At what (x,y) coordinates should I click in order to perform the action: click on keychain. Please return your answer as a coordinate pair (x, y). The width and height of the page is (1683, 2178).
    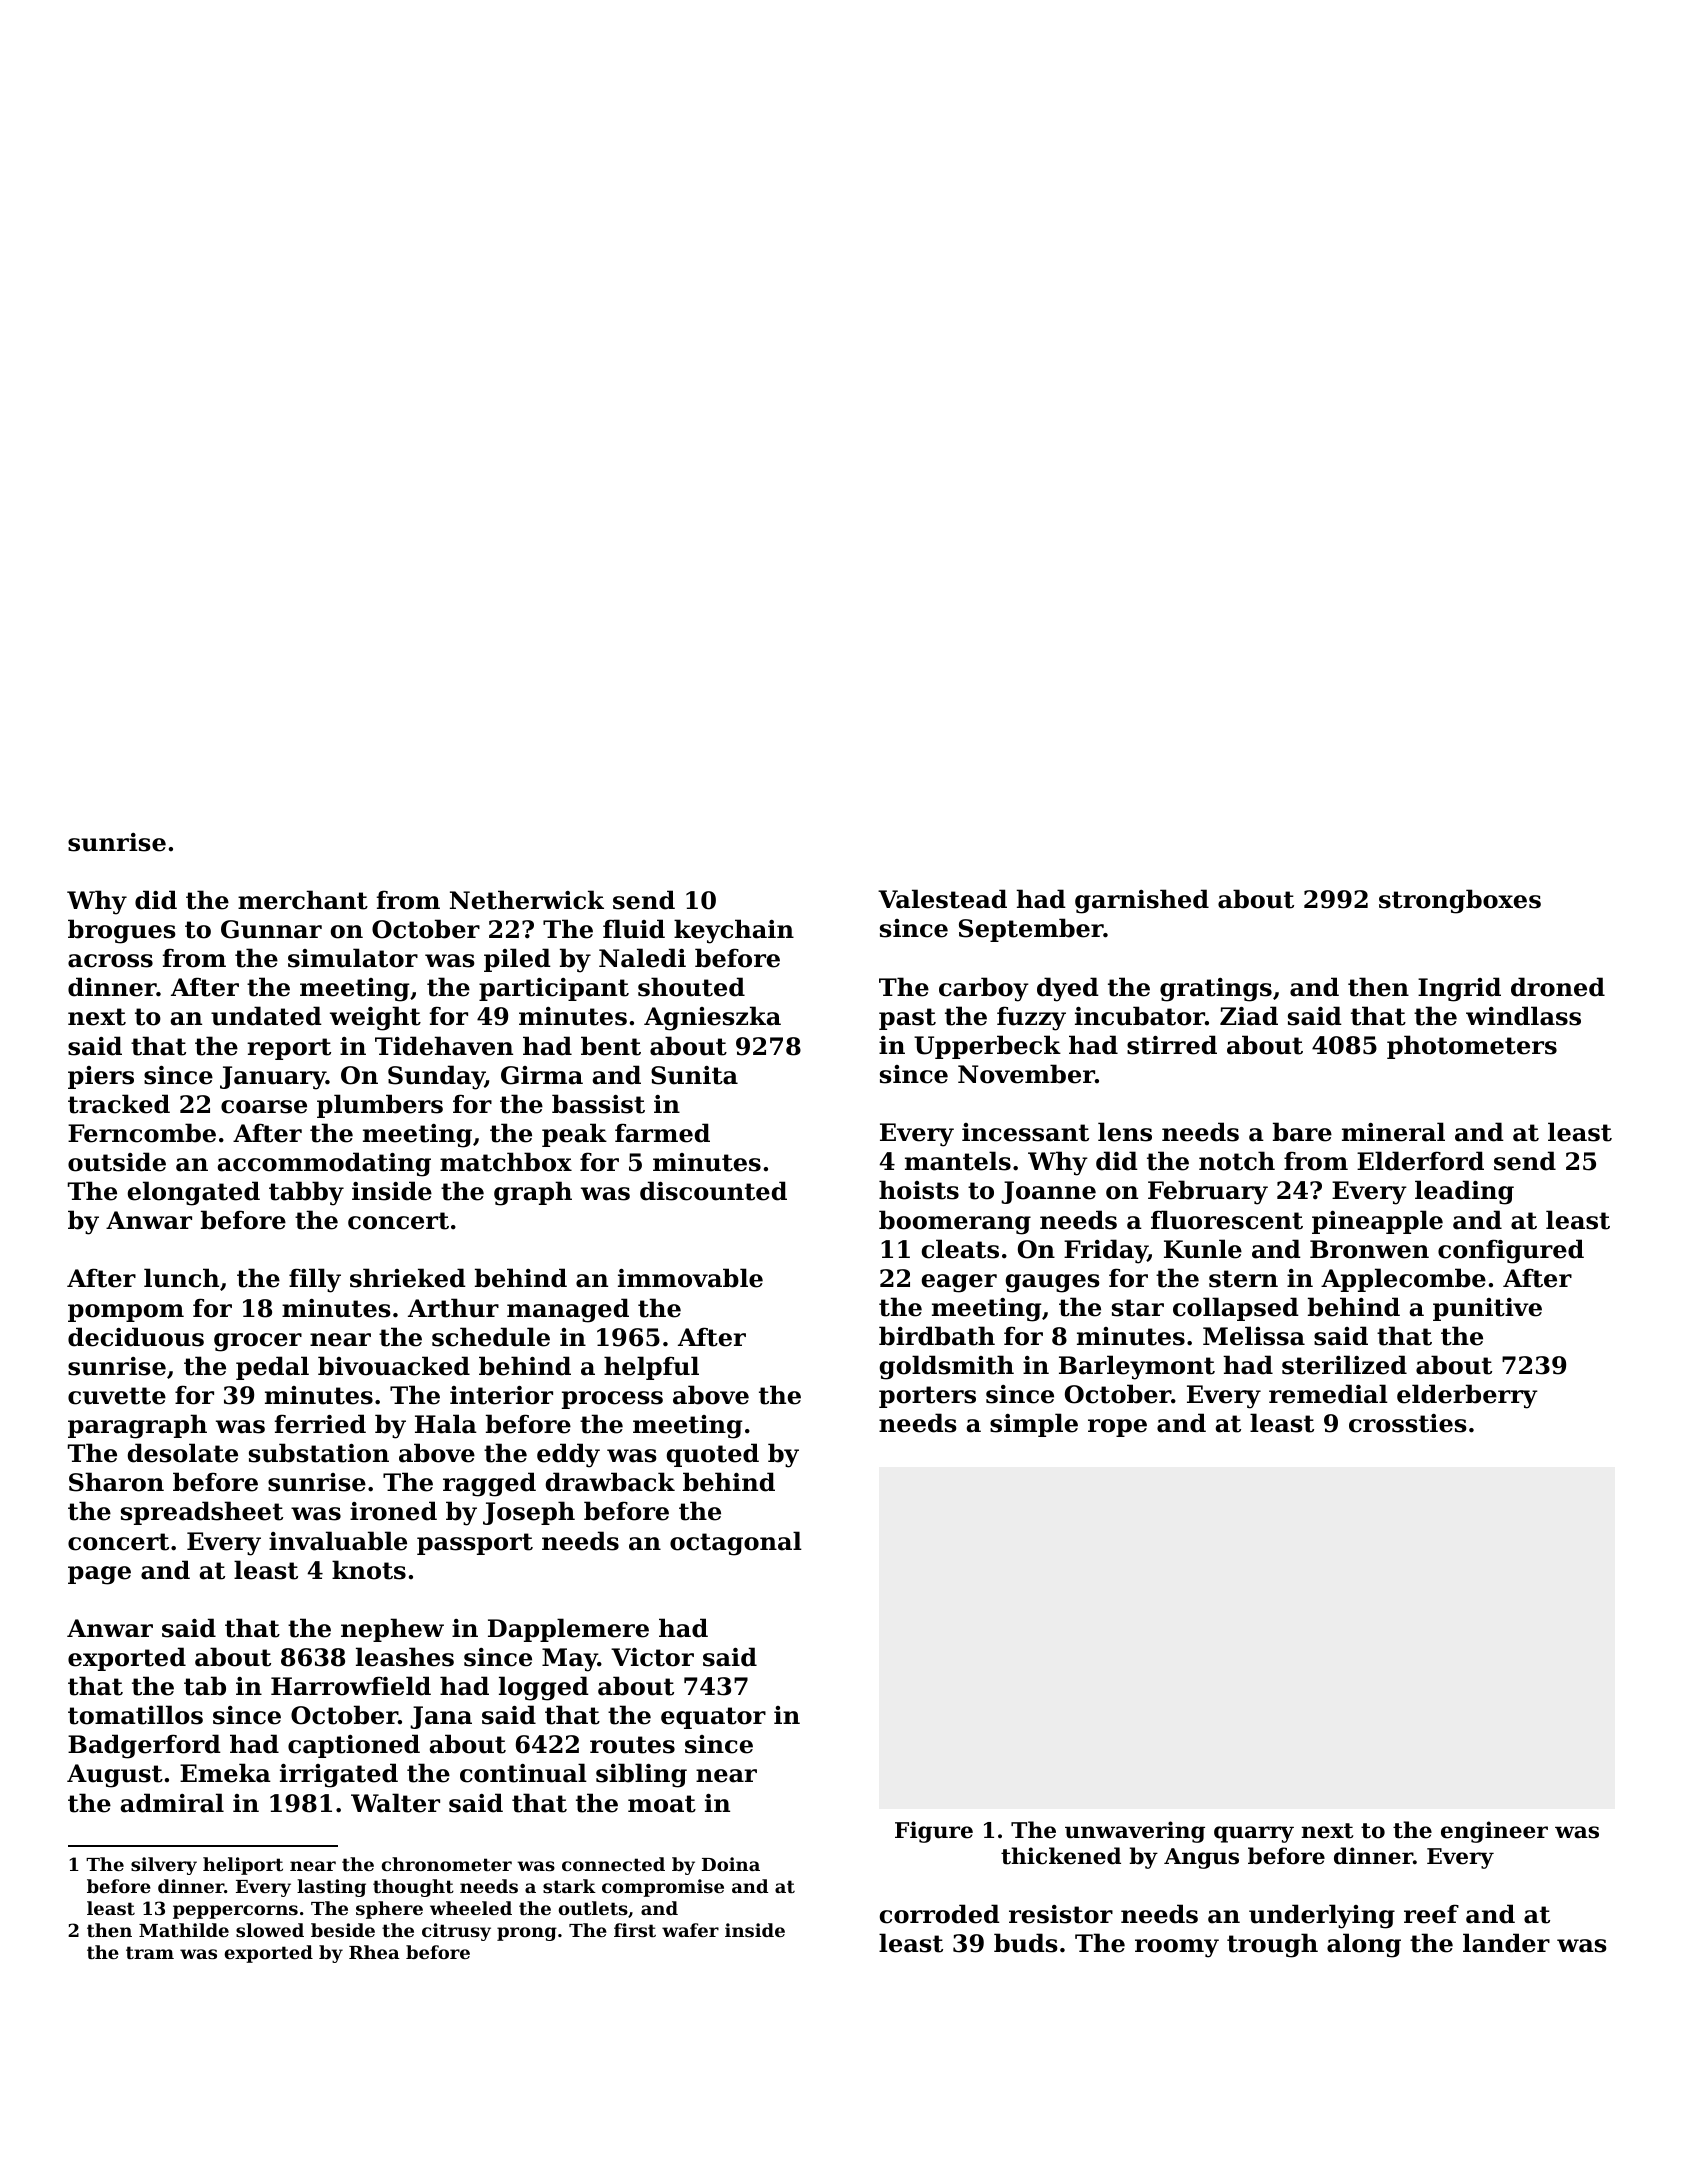
    Looking at the image, I should click on (734, 931).
